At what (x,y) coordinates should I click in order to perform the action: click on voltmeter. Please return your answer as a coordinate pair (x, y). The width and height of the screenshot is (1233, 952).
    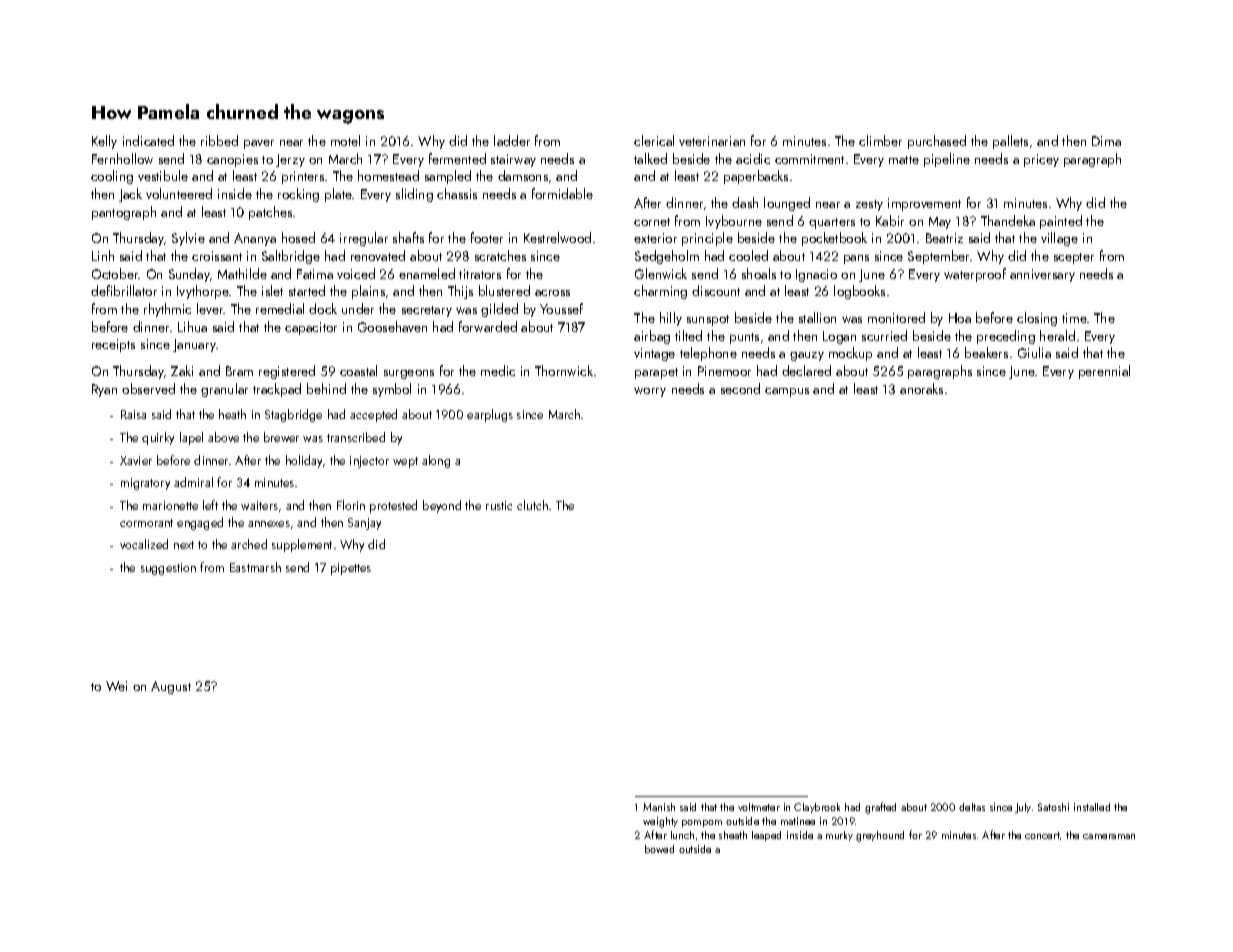
    Looking at the image, I should click on (759, 807).
